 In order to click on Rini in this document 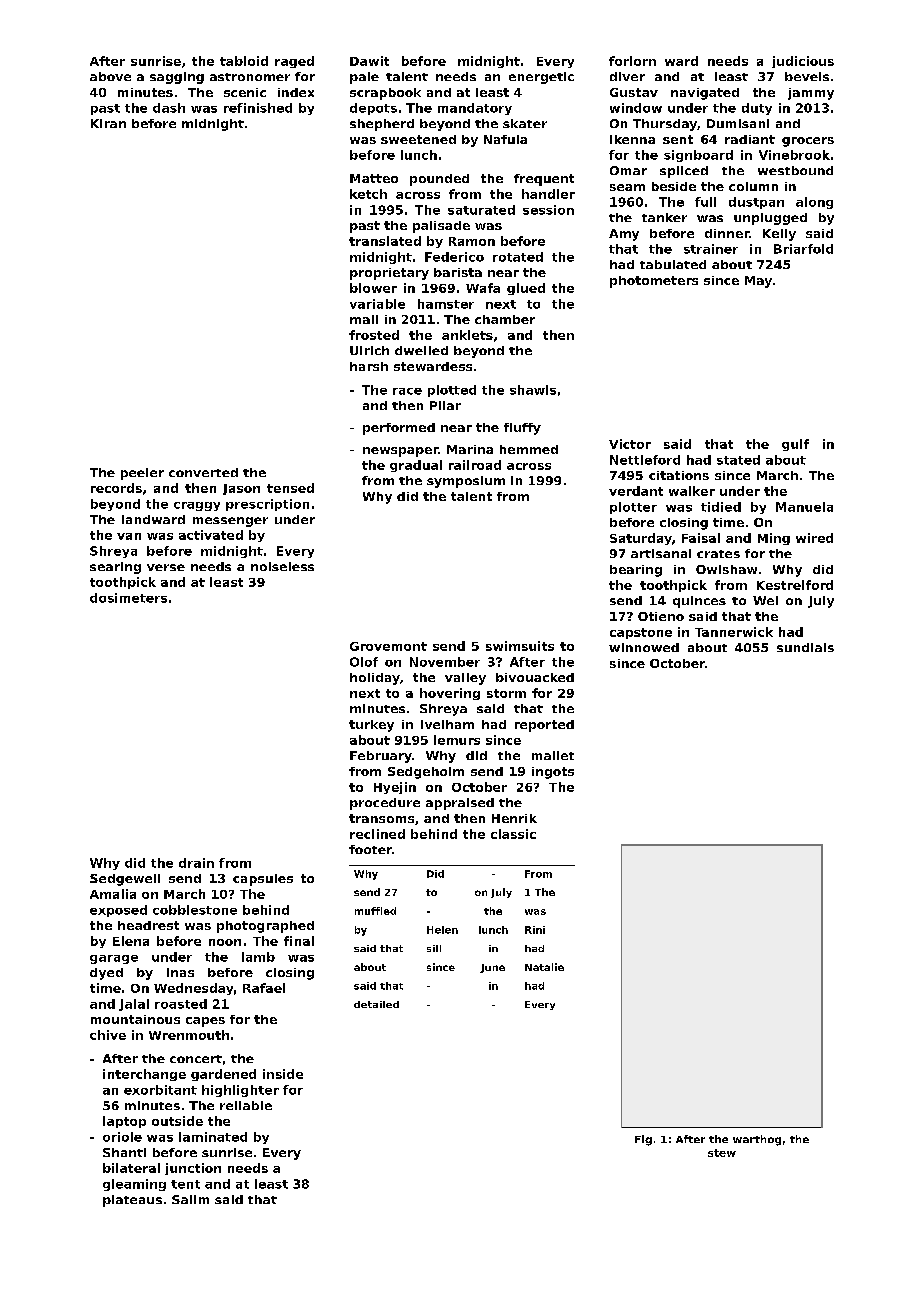, I will do `click(535, 930)`.
